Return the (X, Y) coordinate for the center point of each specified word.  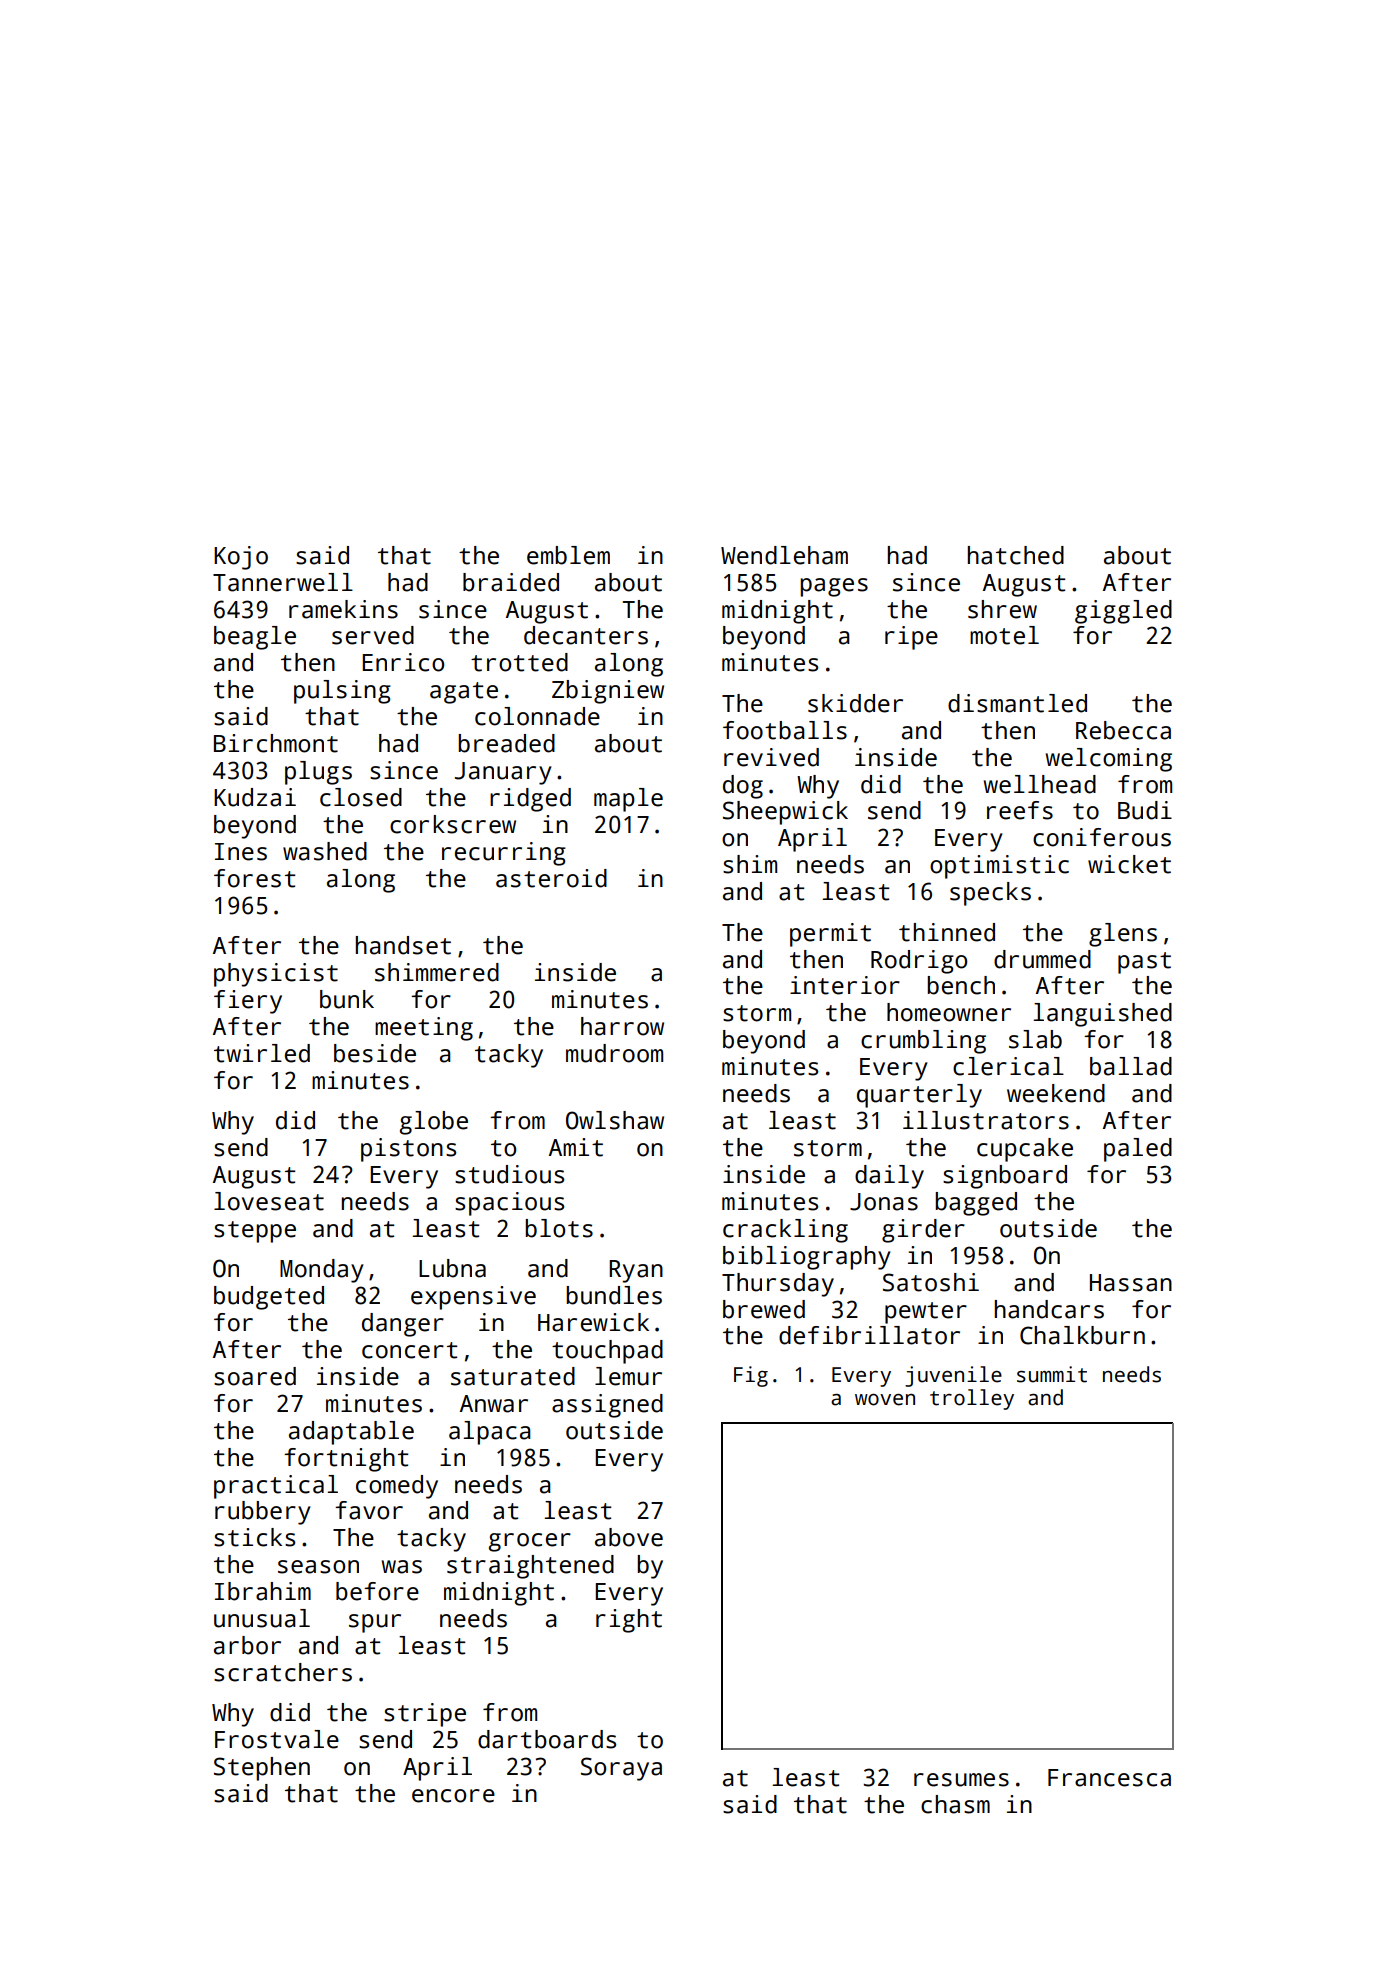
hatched (1016, 555)
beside (375, 1053)
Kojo (241, 558)
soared (255, 1376)
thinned (947, 932)
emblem (568, 555)
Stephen (262, 1769)
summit (1052, 1374)
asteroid (551, 878)
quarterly (919, 1096)
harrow (622, 1026)
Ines (241, 852)
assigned (607, 1406)
